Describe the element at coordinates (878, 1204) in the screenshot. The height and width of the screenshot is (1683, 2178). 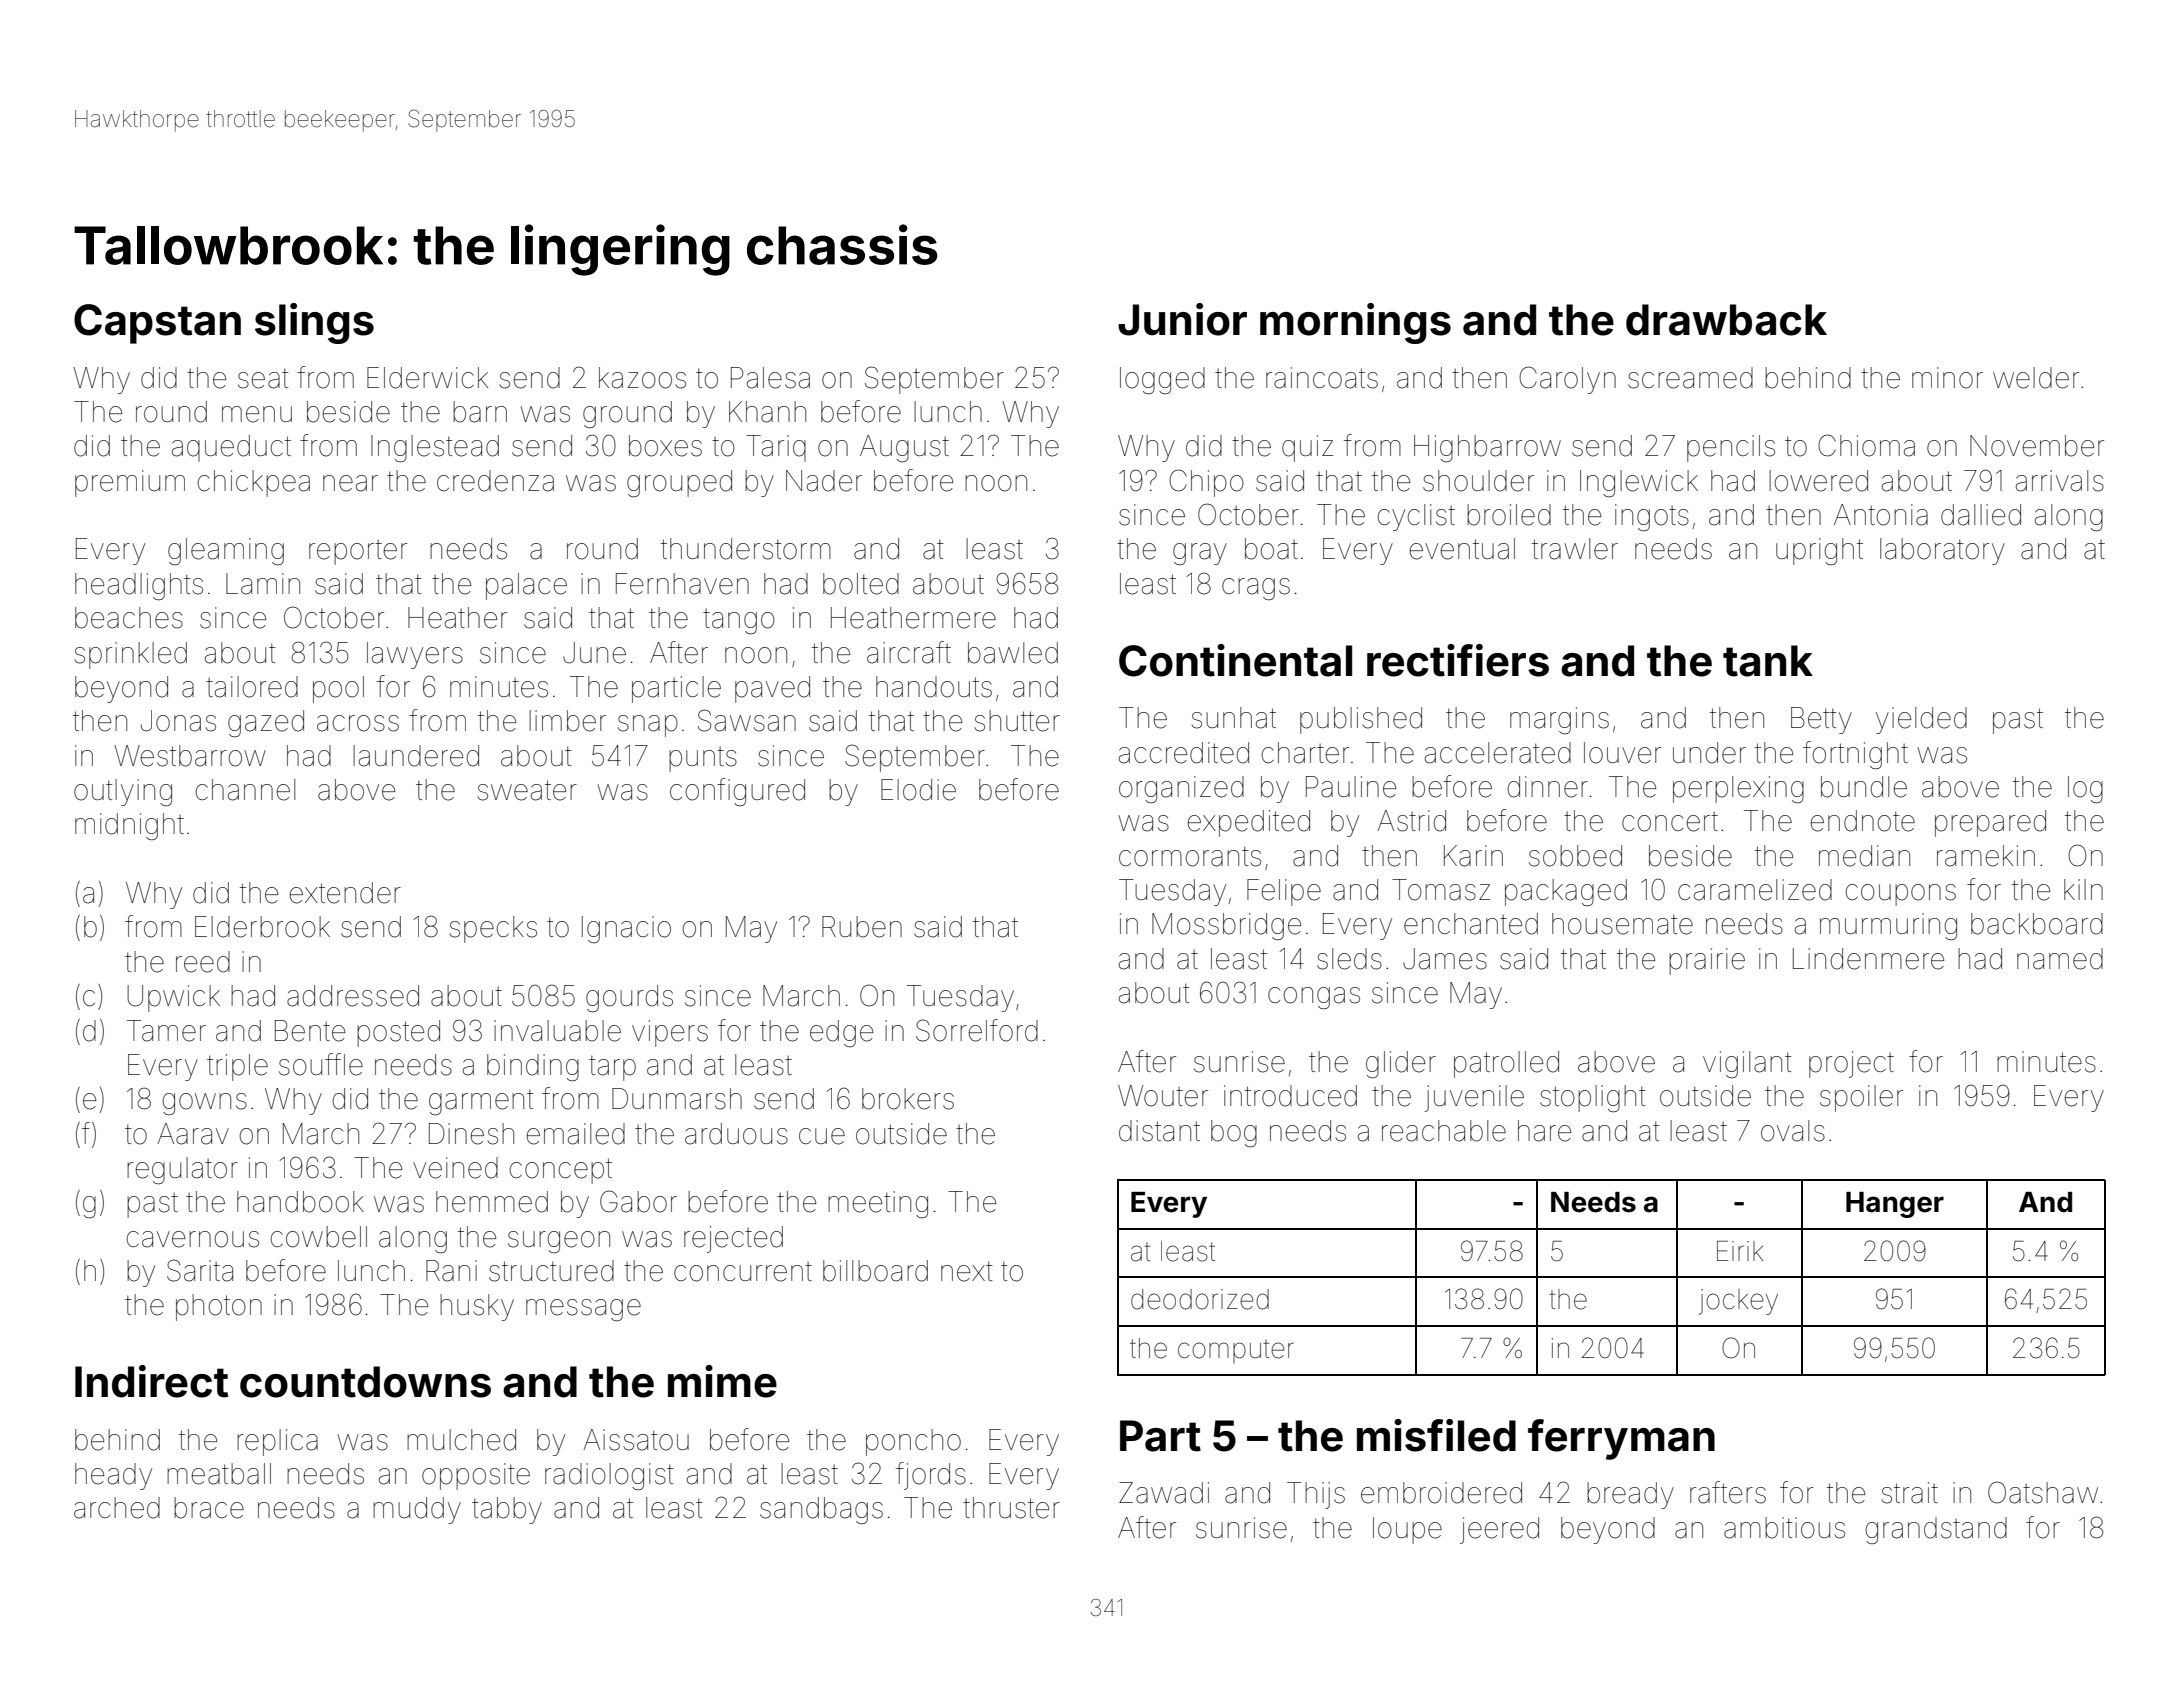
I see `meeting` at that location.
